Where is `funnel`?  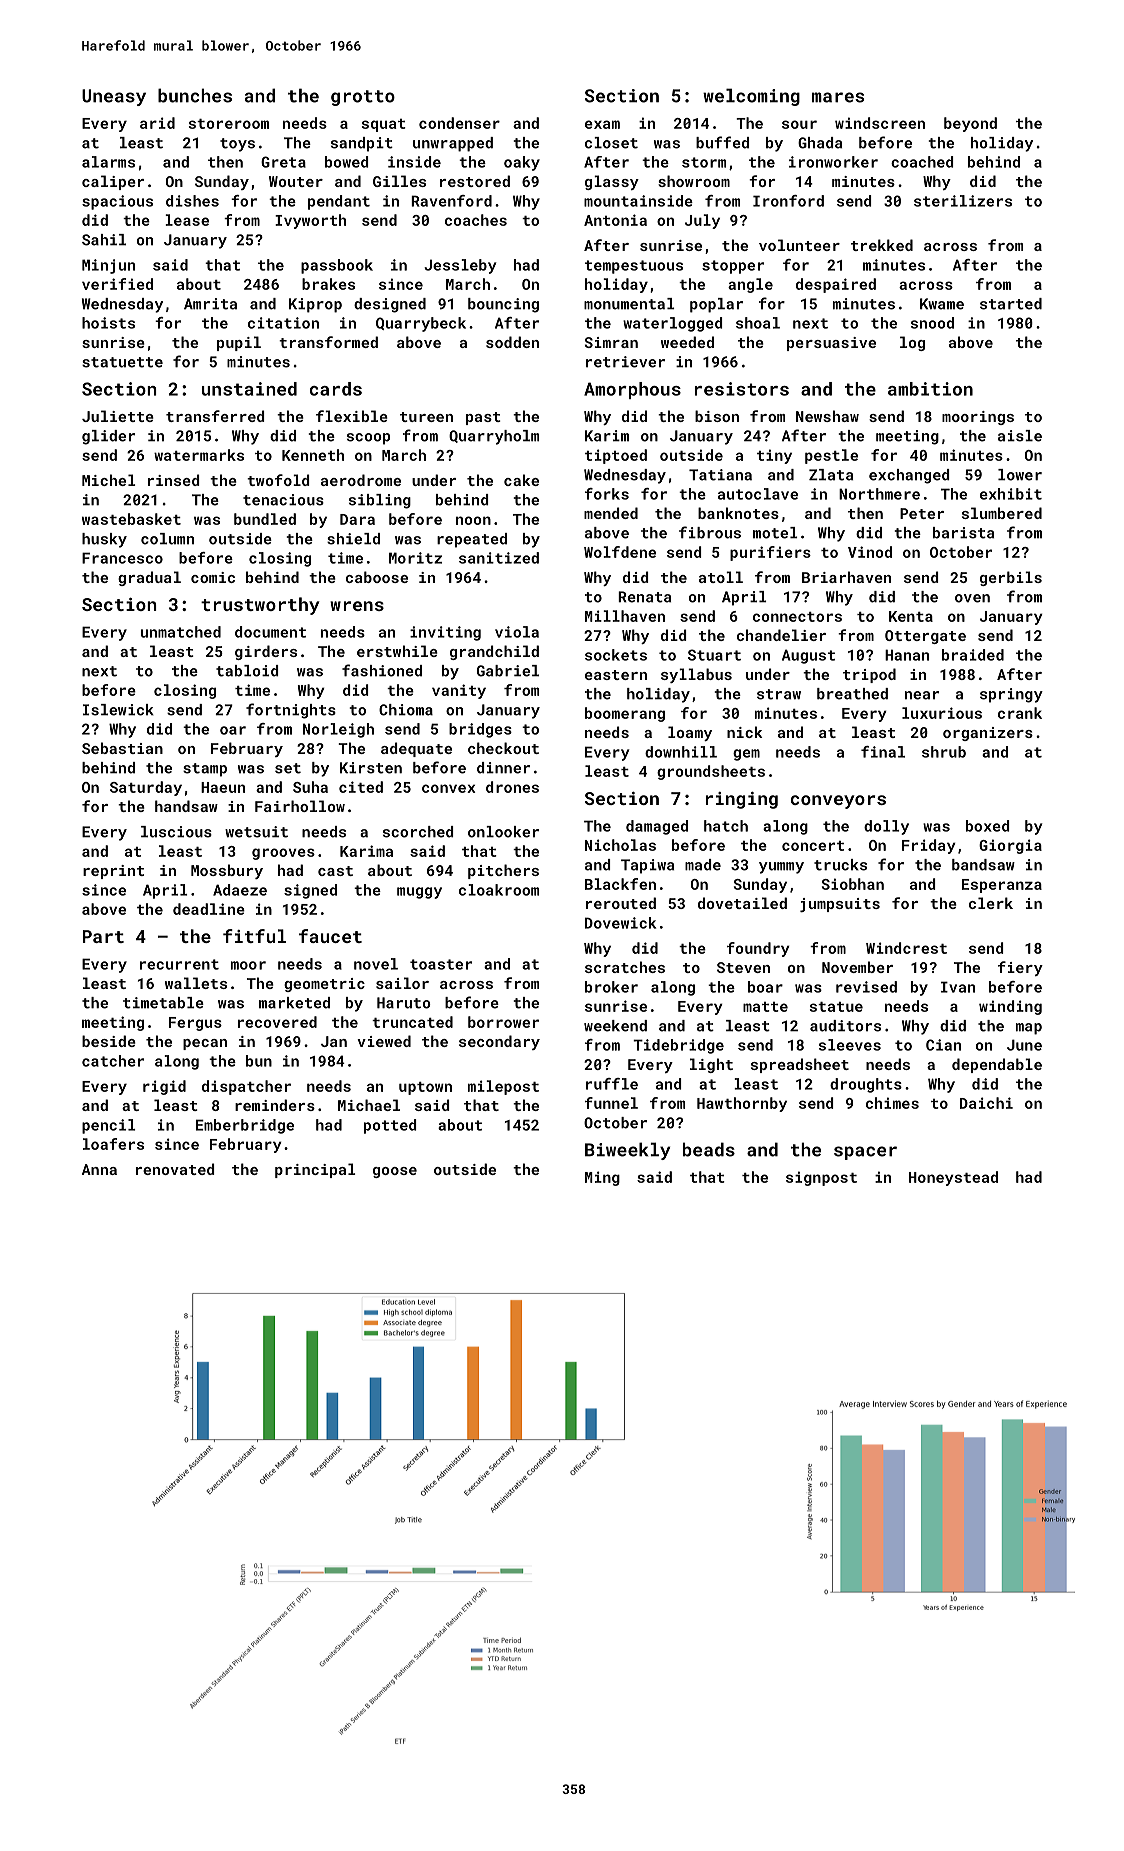 funnel is located at coordinates (611, 1103).
